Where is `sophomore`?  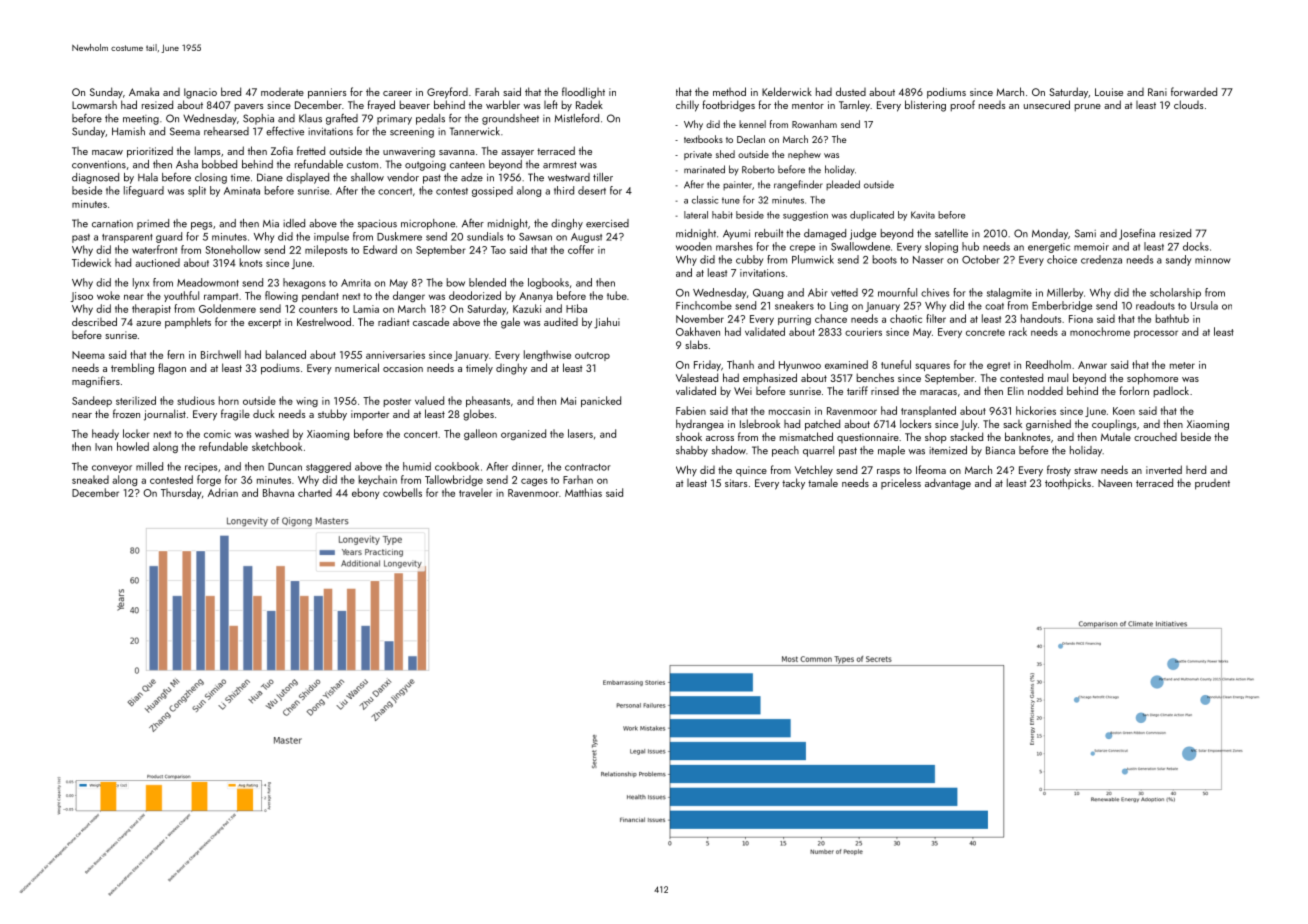
sophomore is located at coordinates (1152, 379).
